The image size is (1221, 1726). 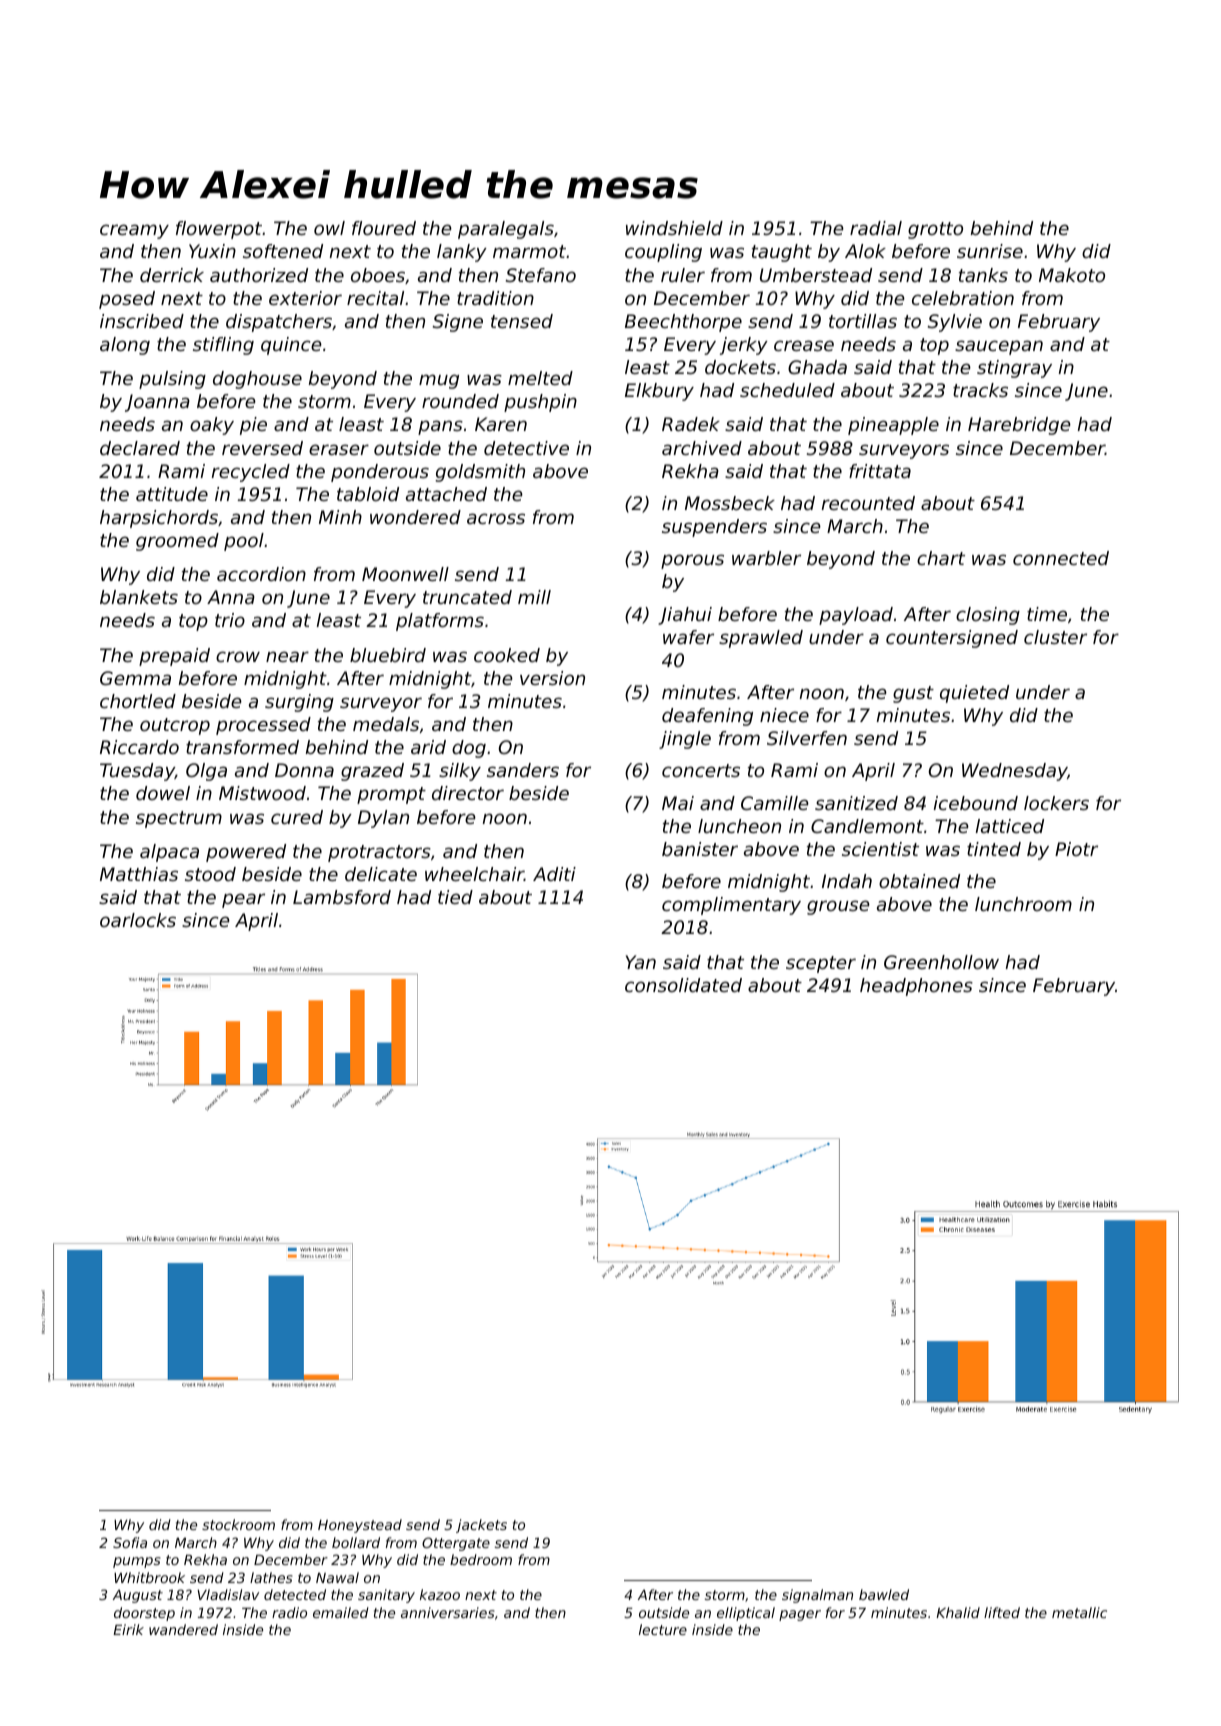 What do you see at coordinates (384, 228) in the image?
I see `floured` at bounding box center [384, 228].
